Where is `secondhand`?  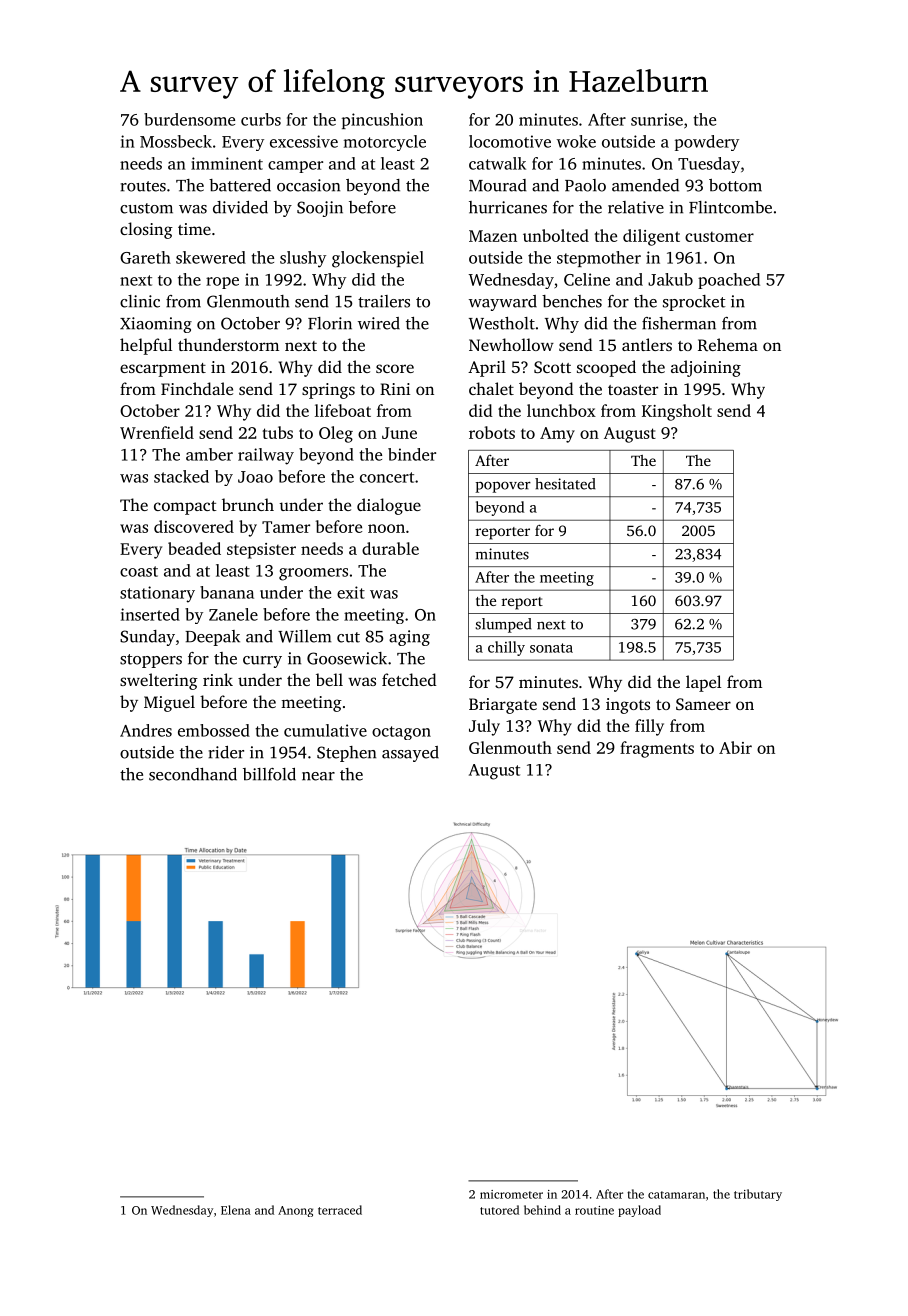 secondhand is located at coordinates (193, 774).
